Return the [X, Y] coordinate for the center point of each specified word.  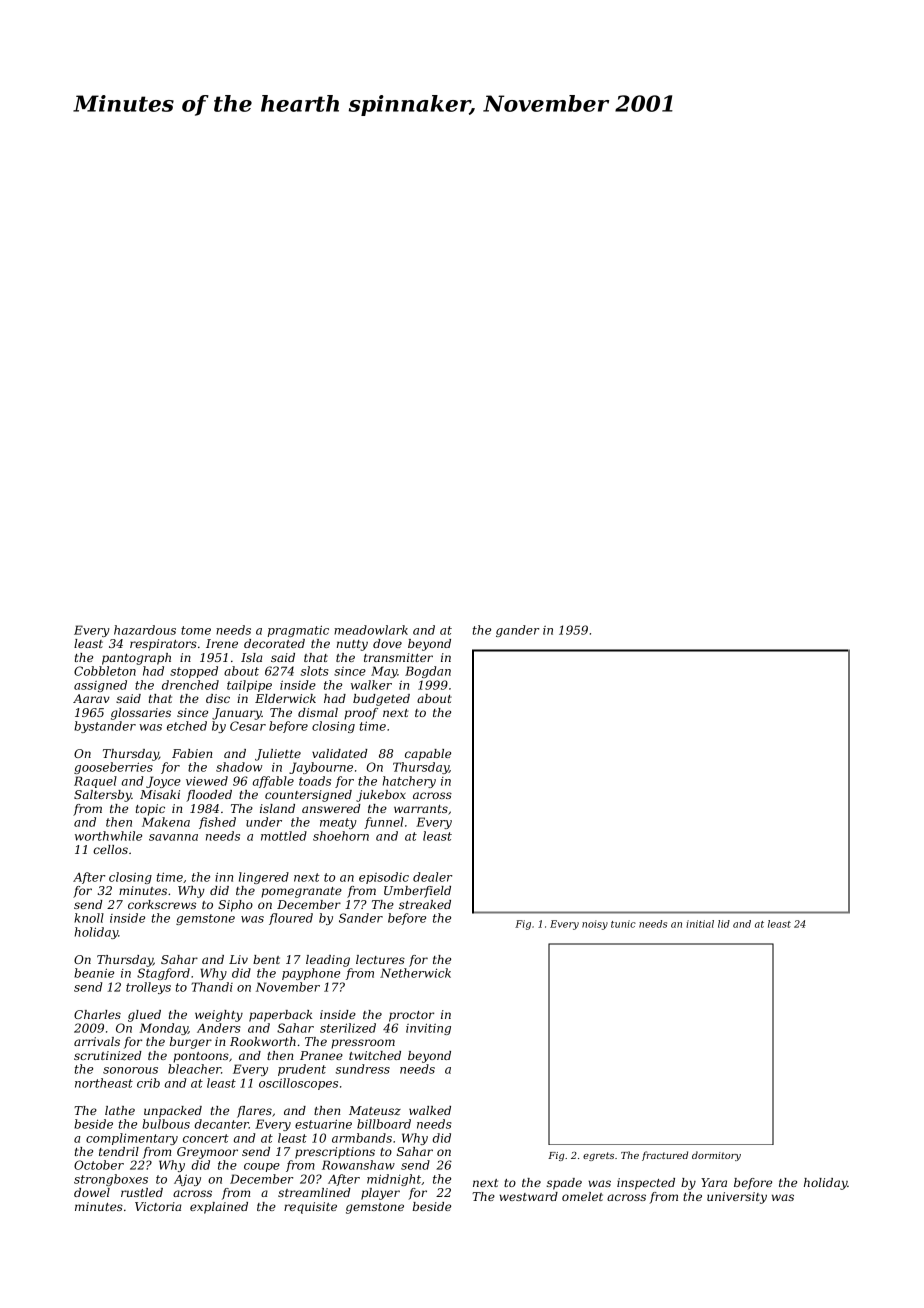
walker [371, 685]
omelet [582, 1196]
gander [517, 631]
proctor [411, 1016]
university [737, 1198]
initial [700, 924]
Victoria [158, 1206]
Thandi [212, 987]
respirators [163, 645]
